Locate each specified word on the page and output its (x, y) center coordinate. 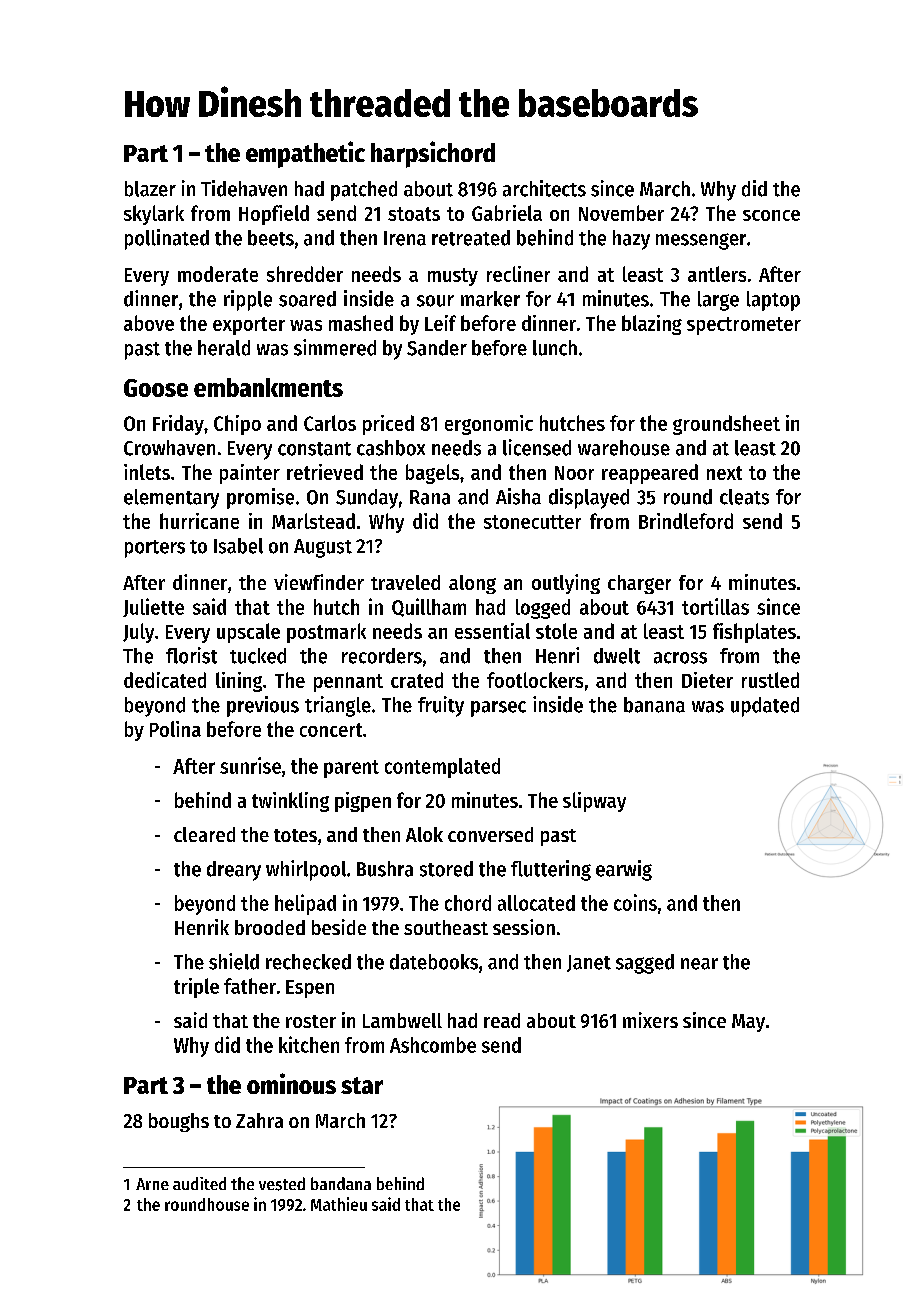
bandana (341, 1183)
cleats (744, 497)
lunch (555, 348)
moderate (218, 274)
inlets (147, 472)
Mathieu (339, 1204)
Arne (152, 1184)
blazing (652, 325)
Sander (437, 348)
